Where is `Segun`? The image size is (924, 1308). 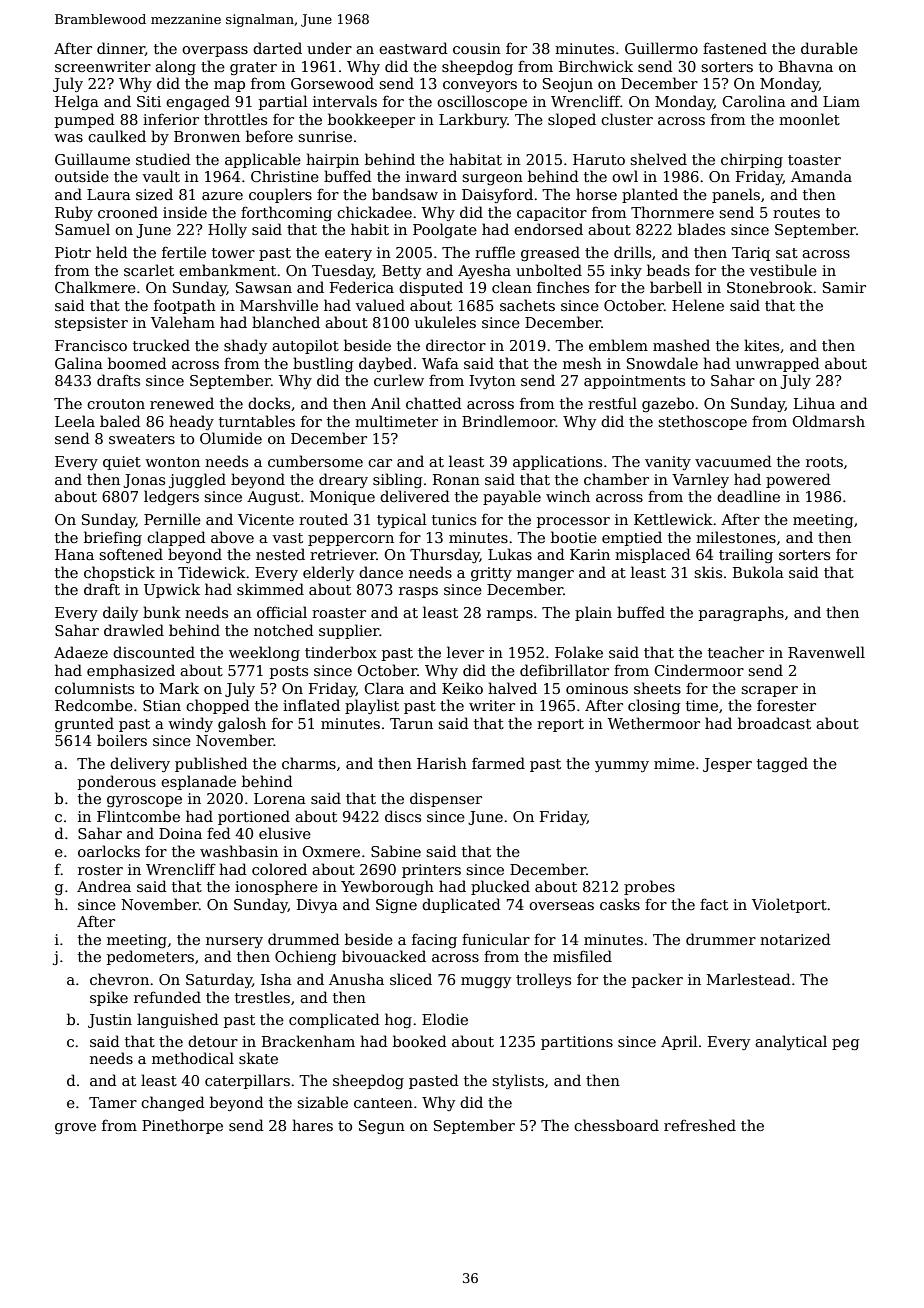 Segun is located at coordinates (382, 1127).
